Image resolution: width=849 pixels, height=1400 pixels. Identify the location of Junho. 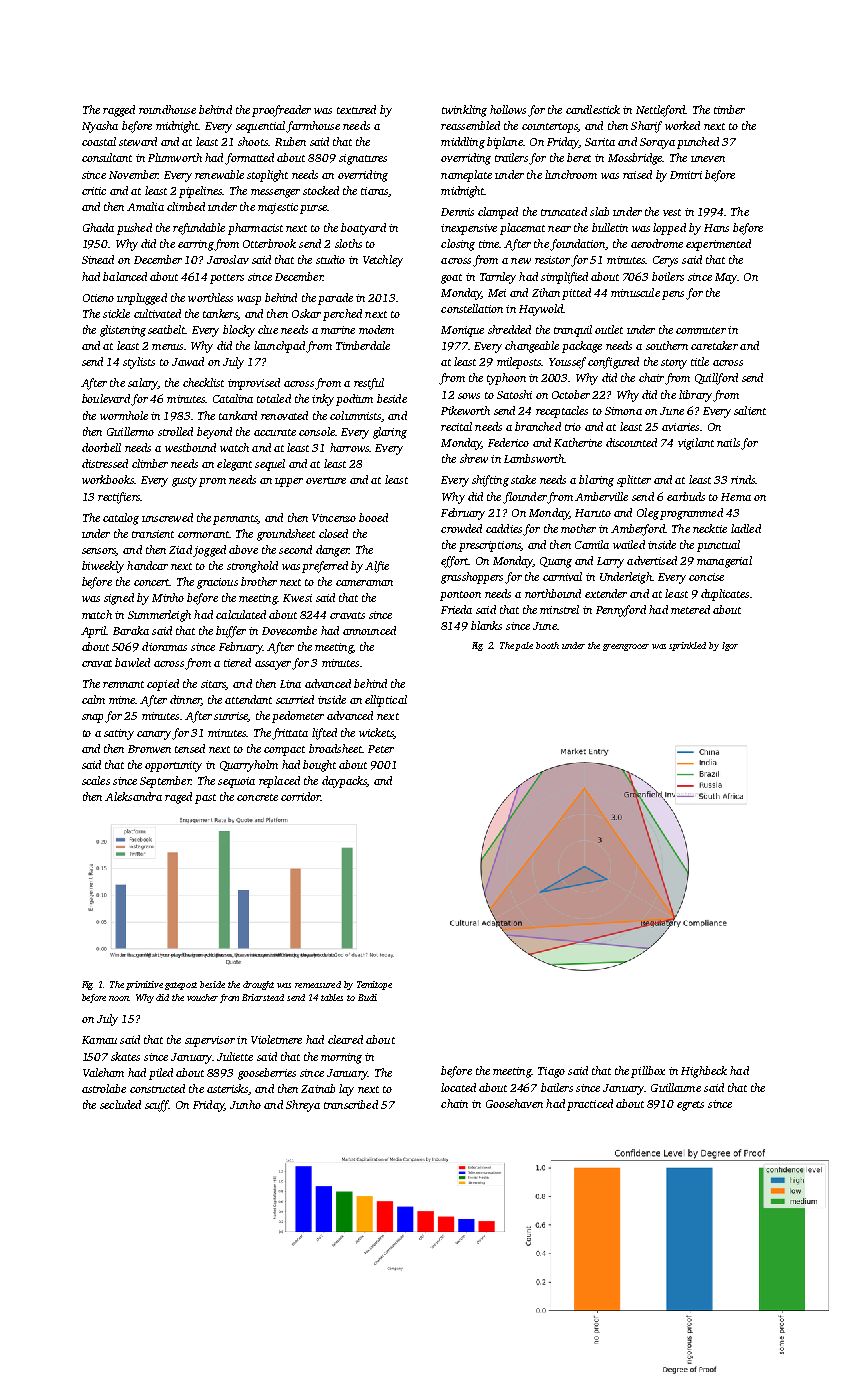
(245, 1104).
